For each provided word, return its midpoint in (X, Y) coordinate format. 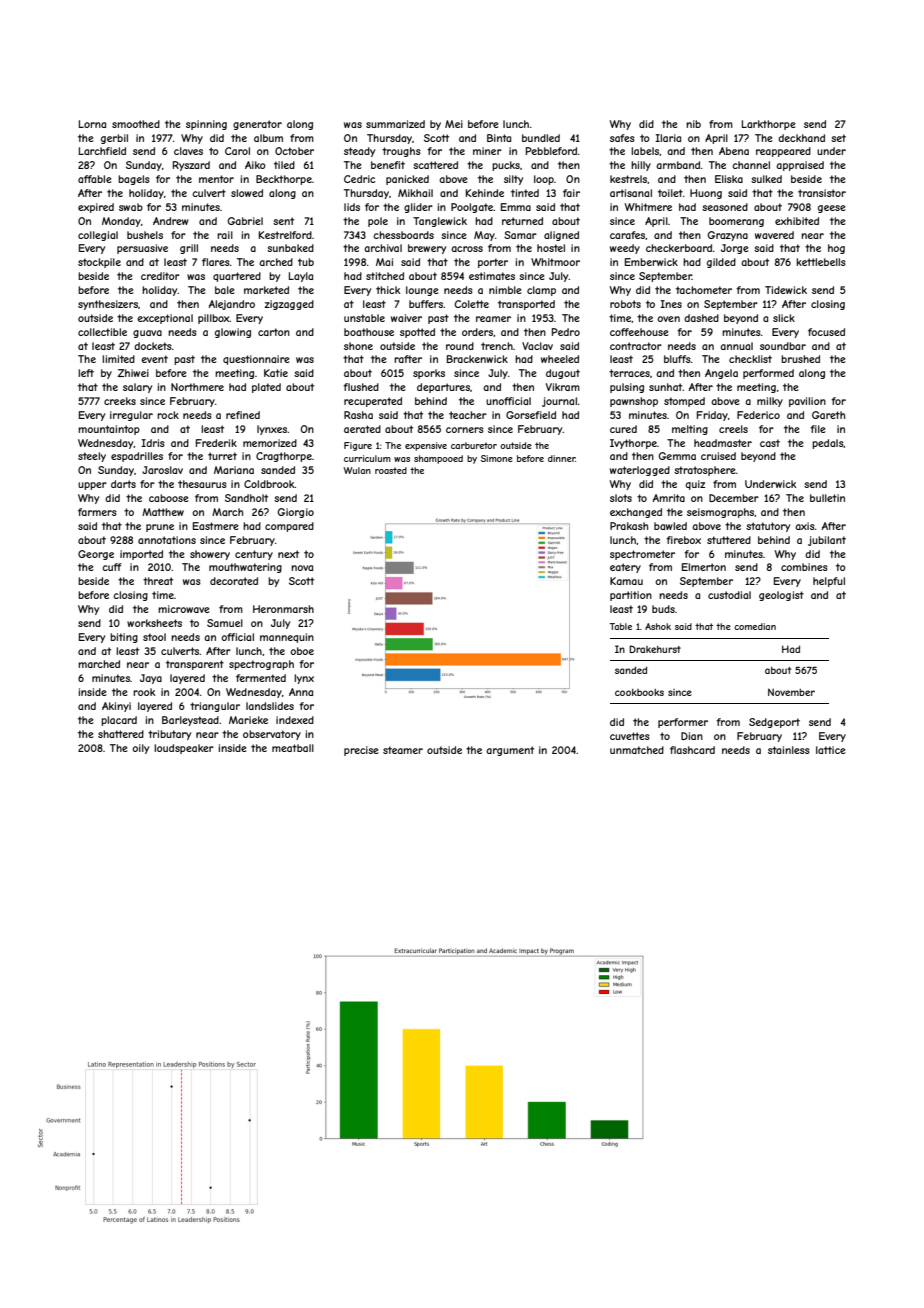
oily (140, 749)
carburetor (474, 445)
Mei (454, 124)
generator (257, 125)
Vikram (563, 387)
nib (693, 124)
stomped (684, 402)
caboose (169, 498)
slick (784, 318)
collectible (102, 332)
